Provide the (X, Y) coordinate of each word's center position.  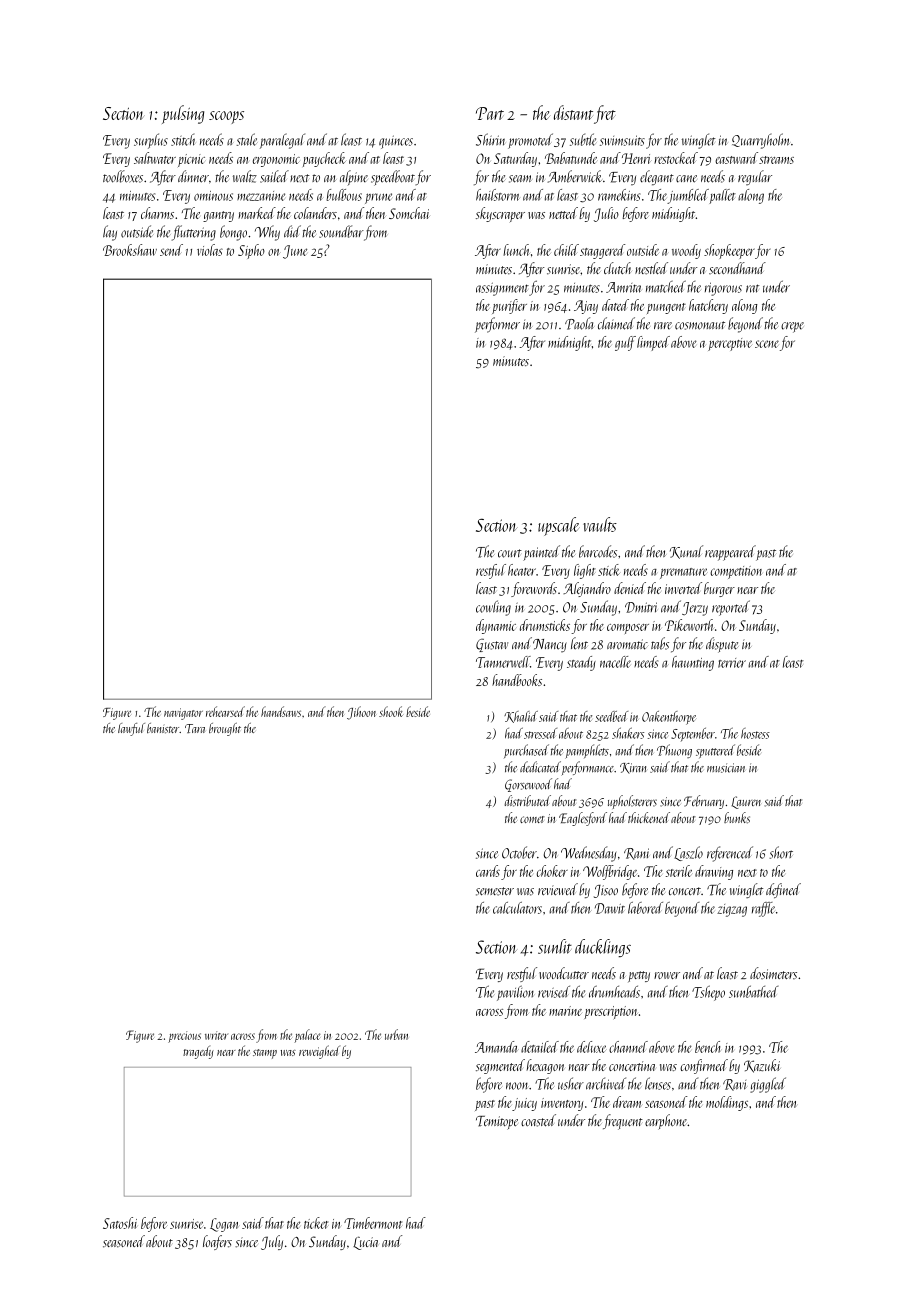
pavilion (515, 993)
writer (216, 1035)
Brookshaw (130, 250)
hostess (755, 733)
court (510, 553)
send (171, 250)
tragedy (198, 1052)
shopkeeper (729, 251)
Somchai (409, 213)
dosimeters (773, 973)
